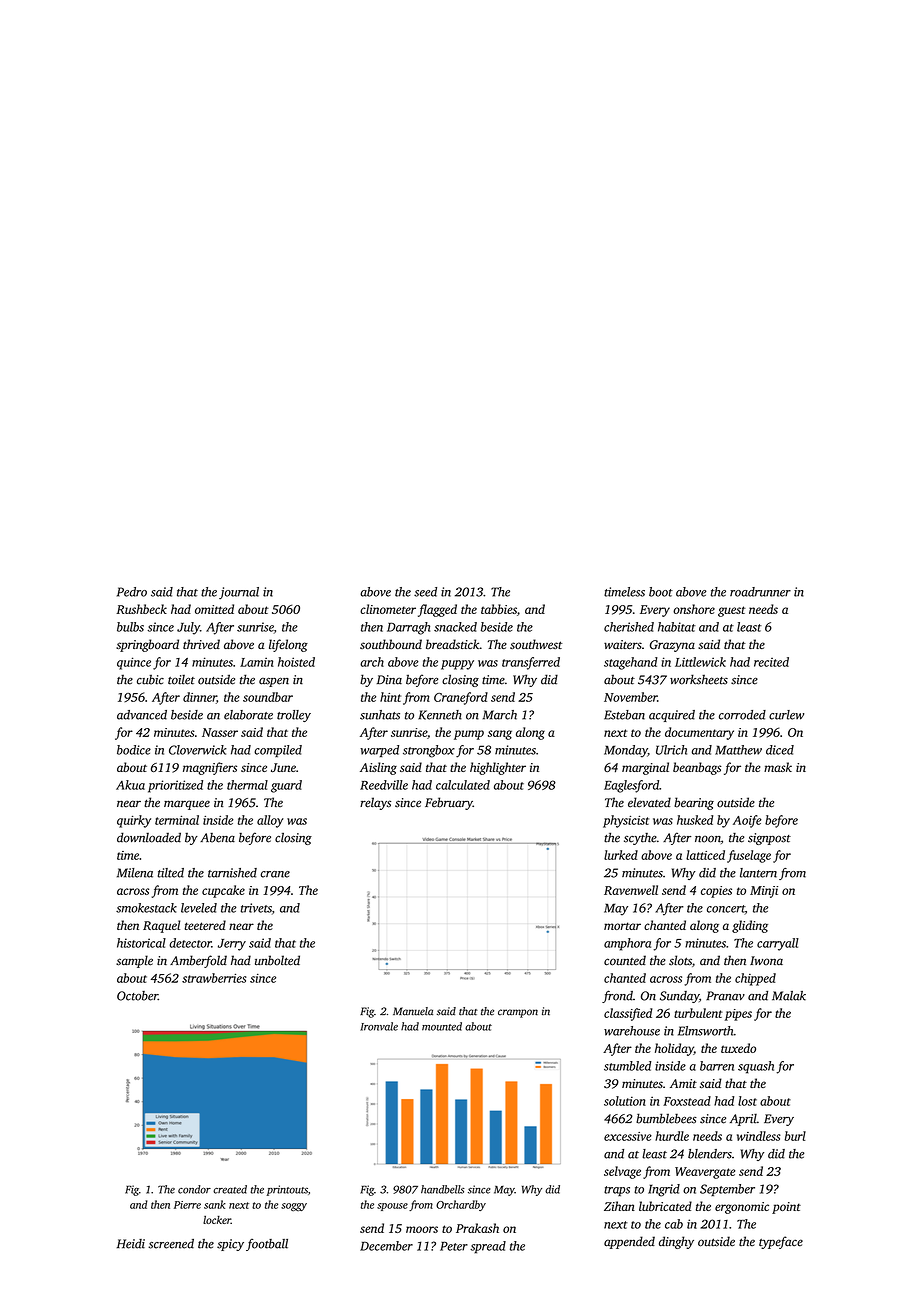 This document has width=924, height=1308. What do you see at coordinates (379, 1026) in the document?
I see `Ironvale` at bounding box center [379, 1026].
